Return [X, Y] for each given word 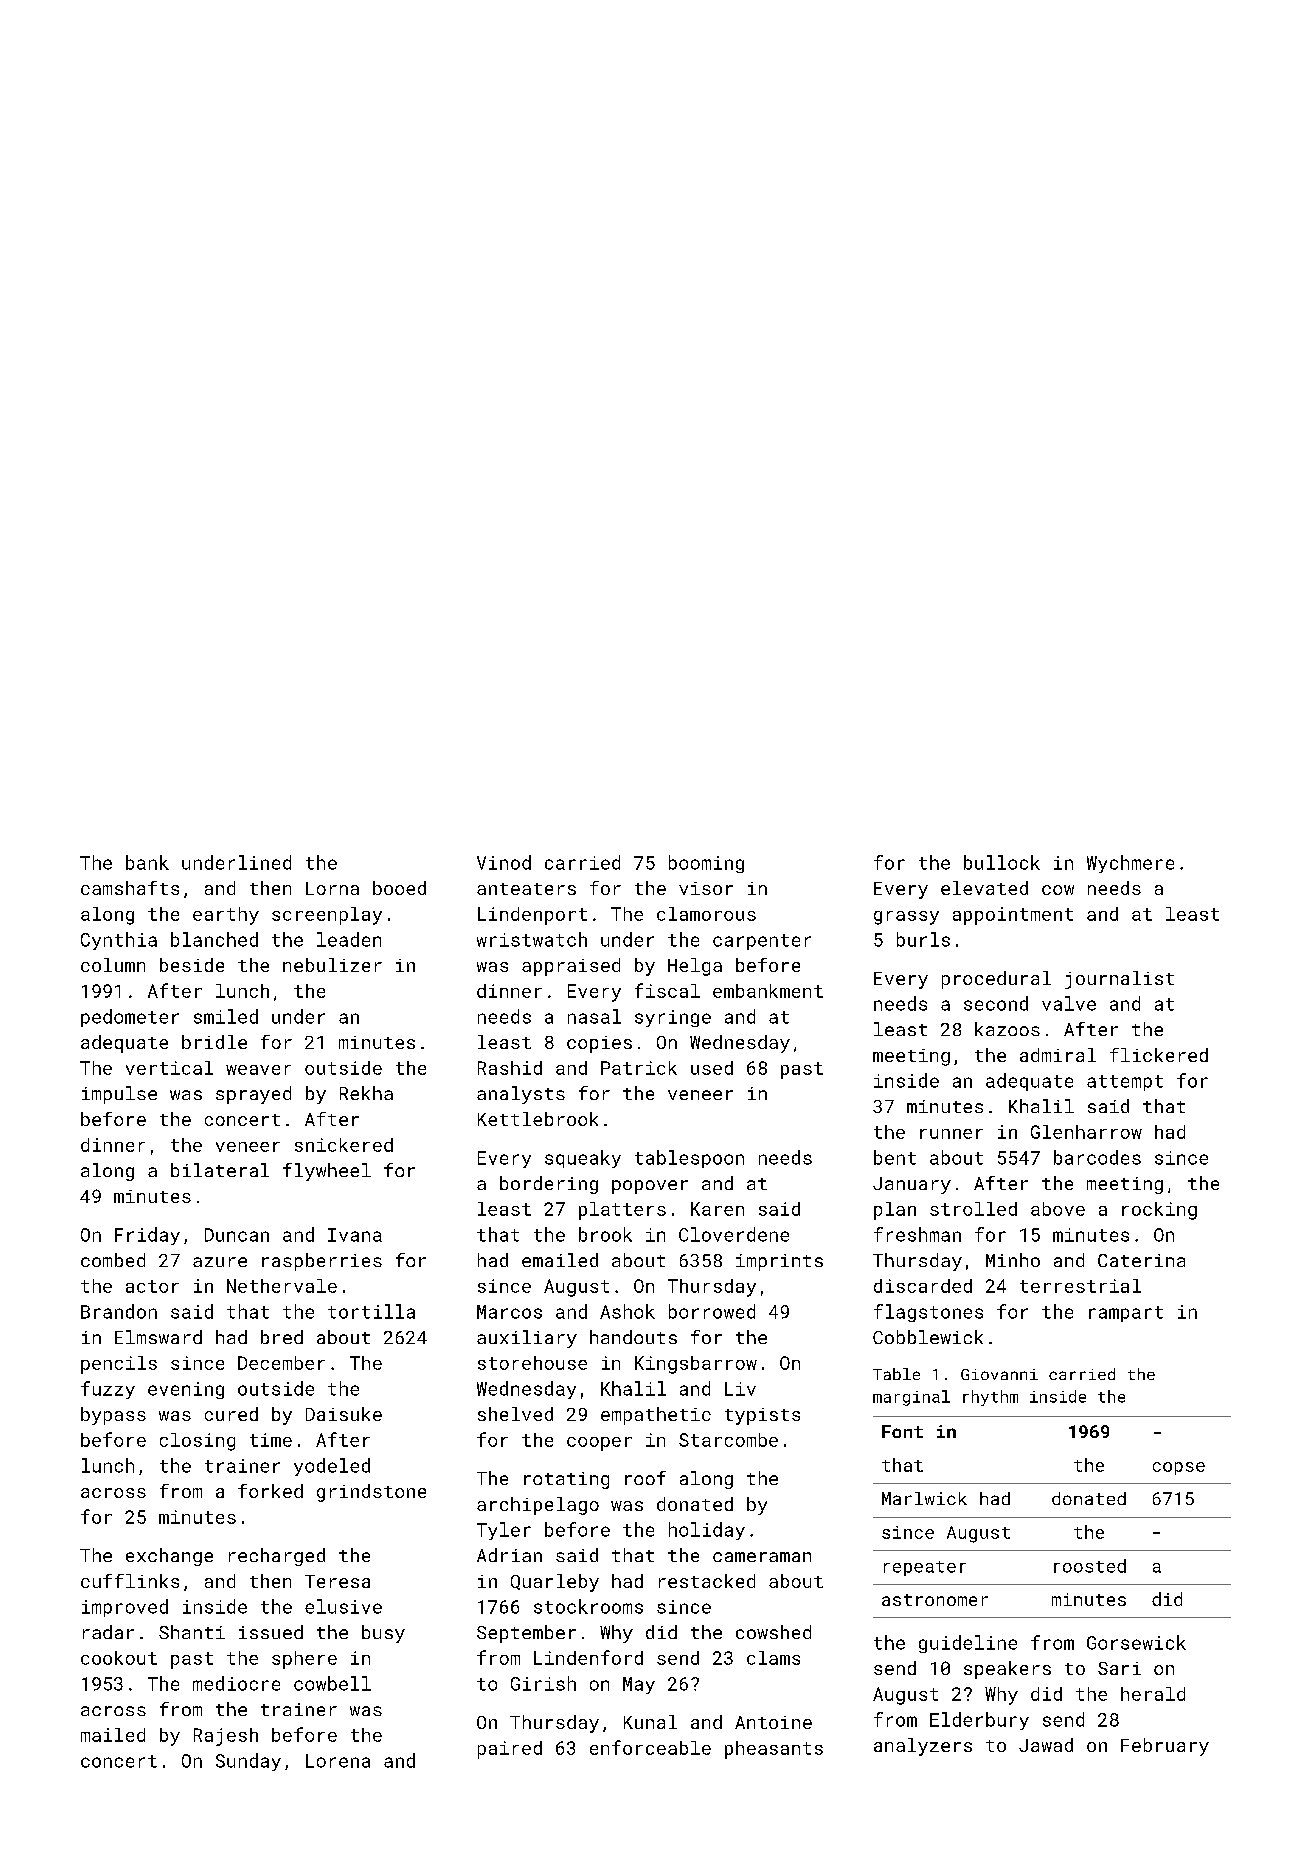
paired [510, 1750]
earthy [226, 916]
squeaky [583, 1159]
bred [282, 1337]
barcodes [1097, 1157]
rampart [1126, 1314]
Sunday [248, 1762]
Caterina [1141, 1260]
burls [923, 939]
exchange [169, 1557]
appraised [571, 967]
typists [762, 1416]
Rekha [366, 1093]
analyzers [923, 1747]
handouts [633, 1337]
